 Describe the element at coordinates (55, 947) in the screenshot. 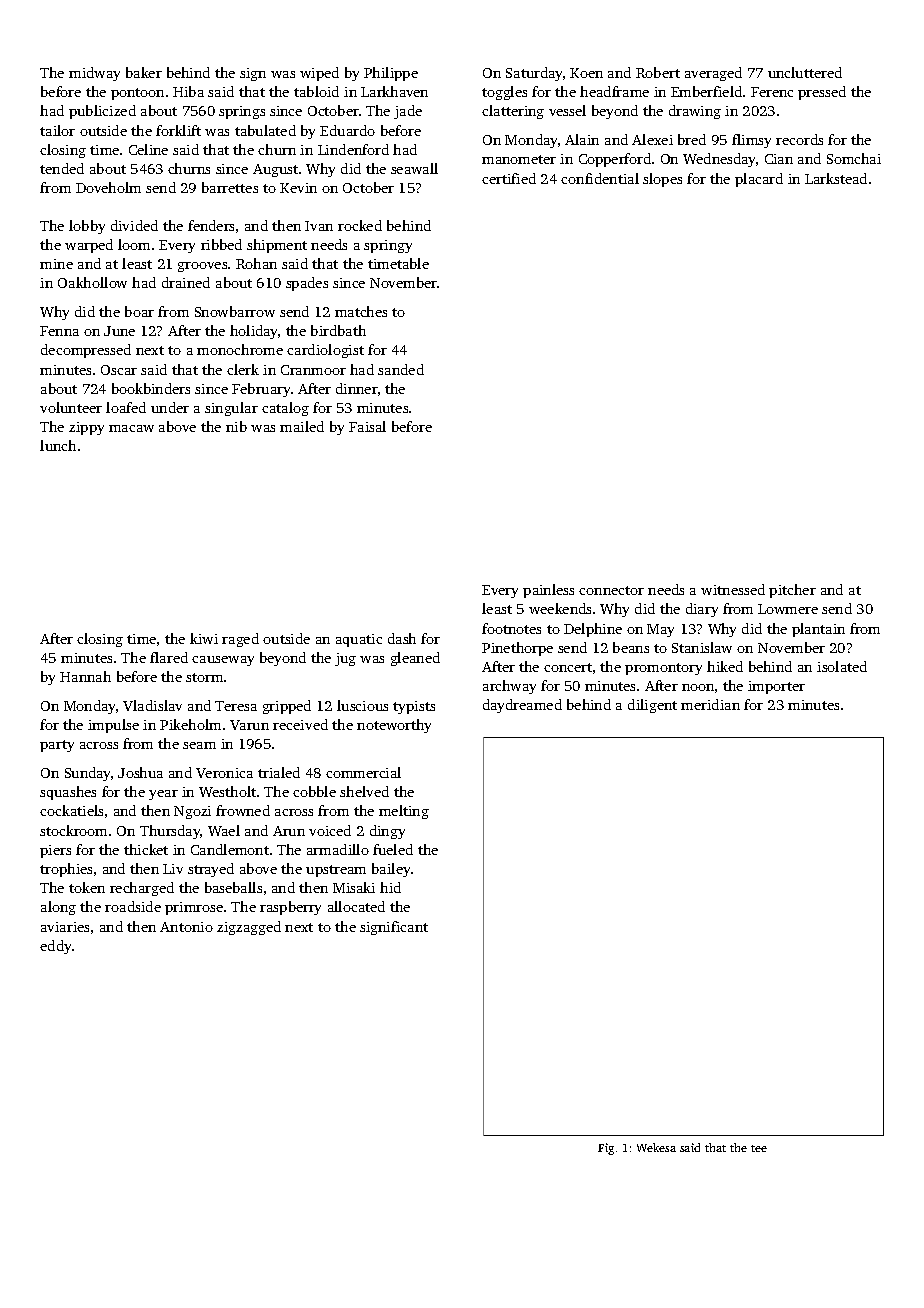

I see `eddy` at that location.
